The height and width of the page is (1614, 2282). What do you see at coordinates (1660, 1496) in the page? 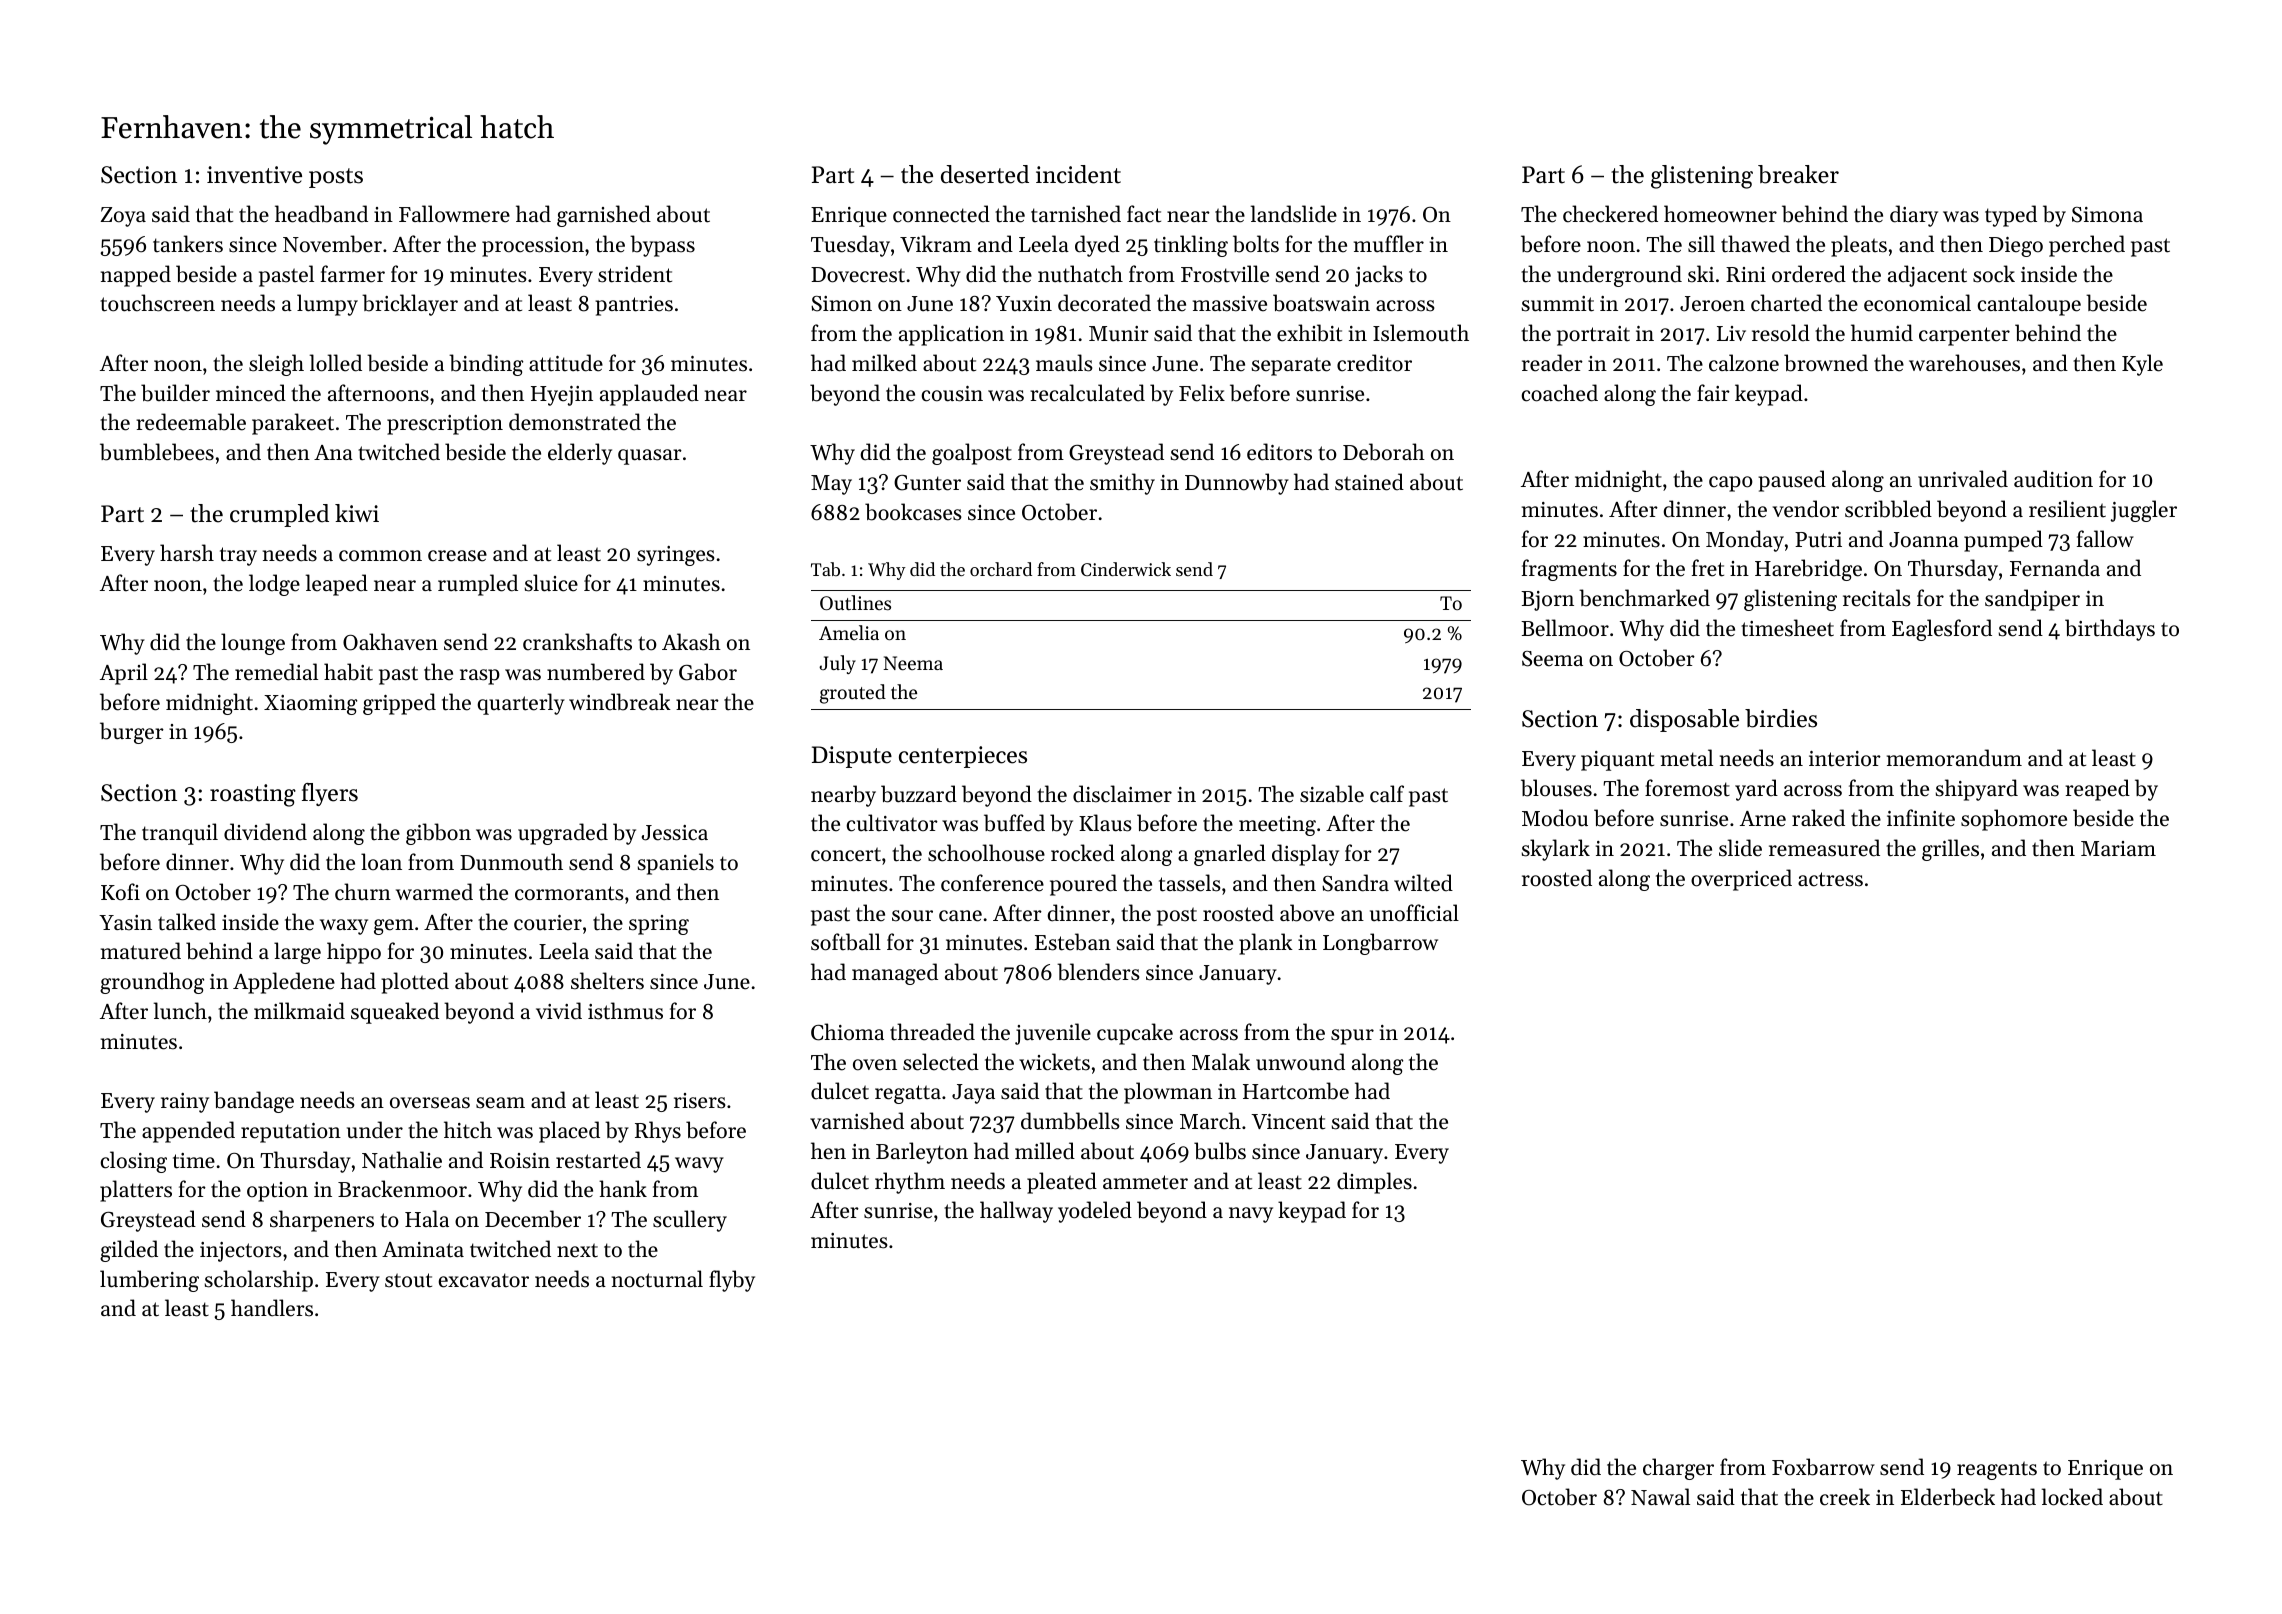
I see `Nawal` at bounding box center [1660, 1496].
